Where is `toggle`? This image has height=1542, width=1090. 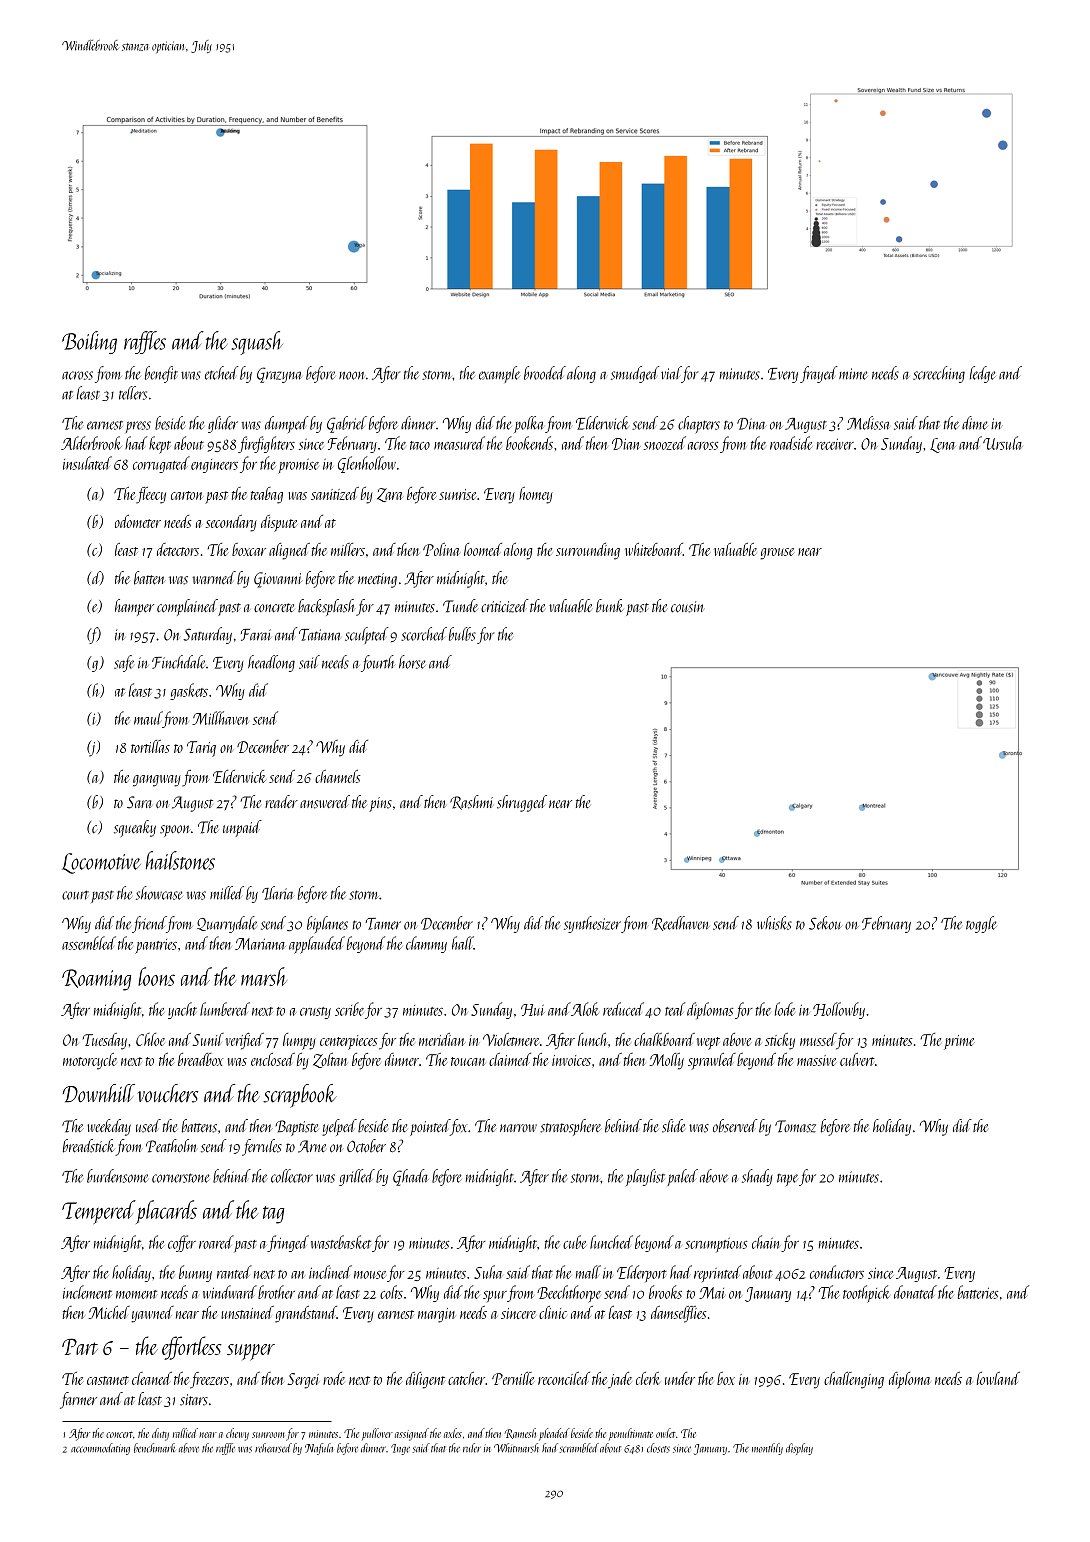 toggle is located at coordinates (981, 924).
